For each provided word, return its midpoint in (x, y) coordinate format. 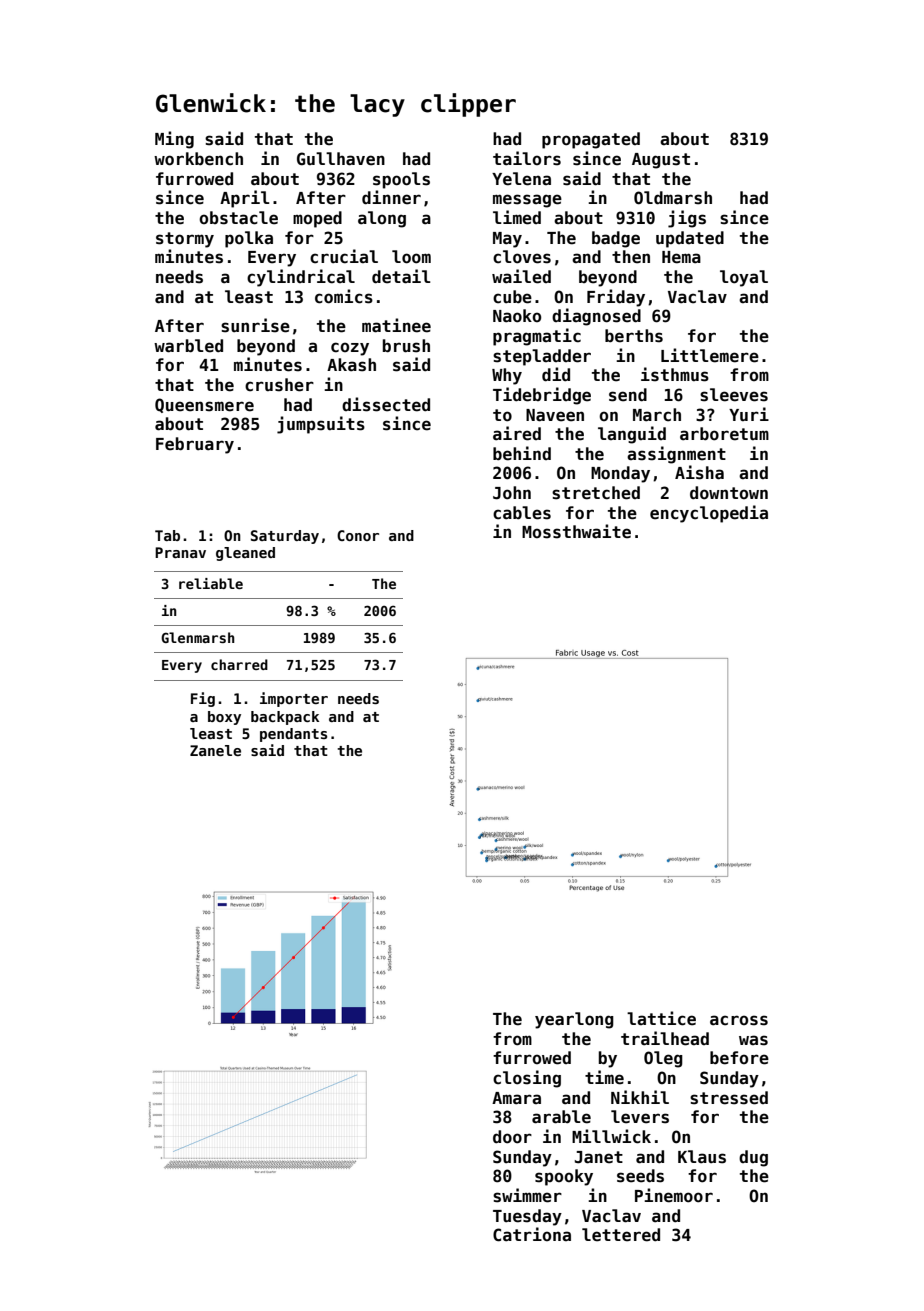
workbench (198, 159)
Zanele (215, 750)
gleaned (245, 554)
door (512, 1137)
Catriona (532, 1234)
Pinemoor (674, 1195)
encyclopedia (709, 514)
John (512, 493)
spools (401, 180)
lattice (661, 1018)
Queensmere (204, 405)
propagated (591, 140)
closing (527, 1079)
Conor (358, 535)
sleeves (734, 395)
